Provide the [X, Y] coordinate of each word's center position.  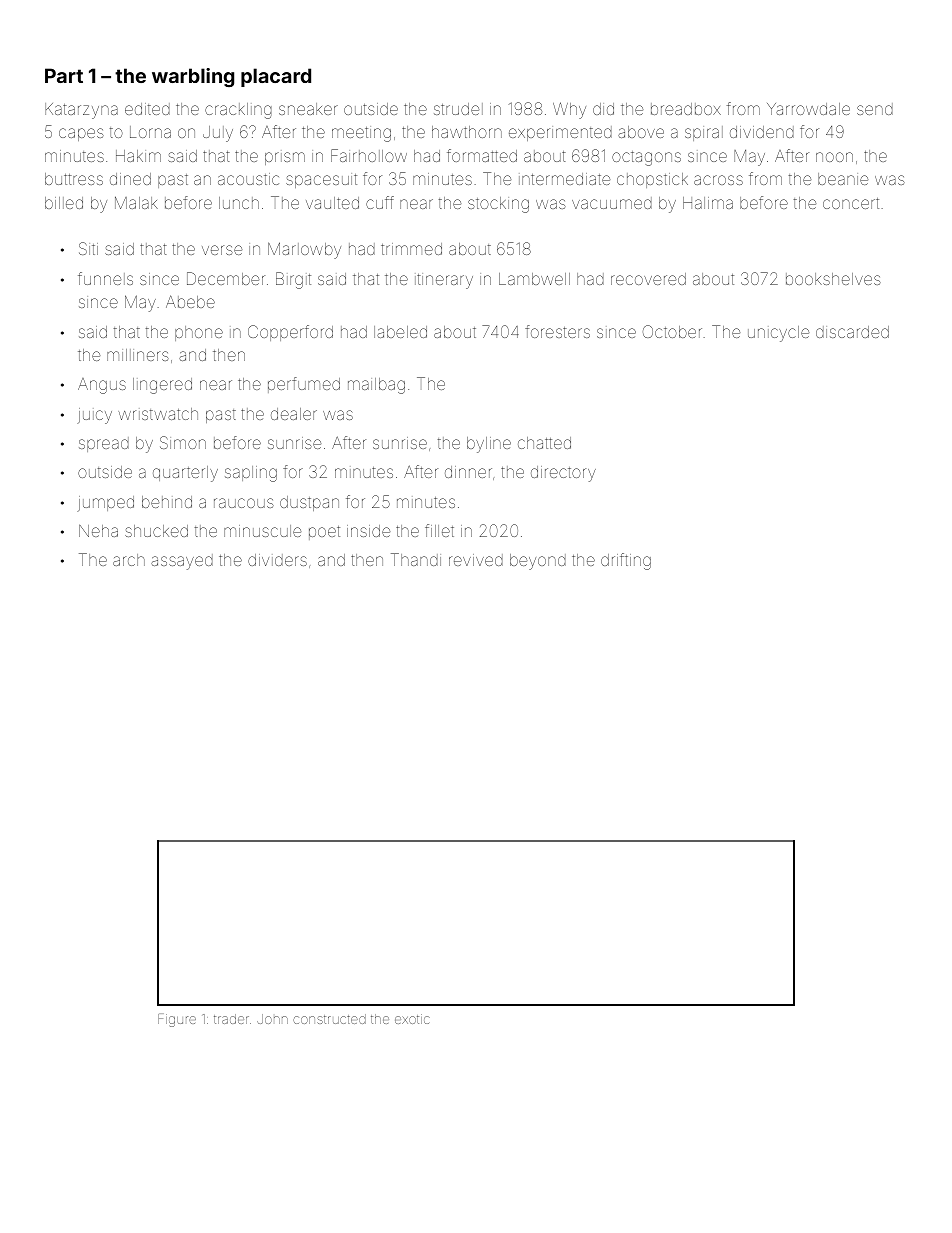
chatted [544, 443]
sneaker [308, 109]
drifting [626, 561]
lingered [162, 386]
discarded [852, 332]
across [718, 180]
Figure [177, 1020]
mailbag [376, 386]
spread [104, 444]
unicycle [778, 334]
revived [476, 560]
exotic [412, 1019]
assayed [182, 562]
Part [64, 75]
